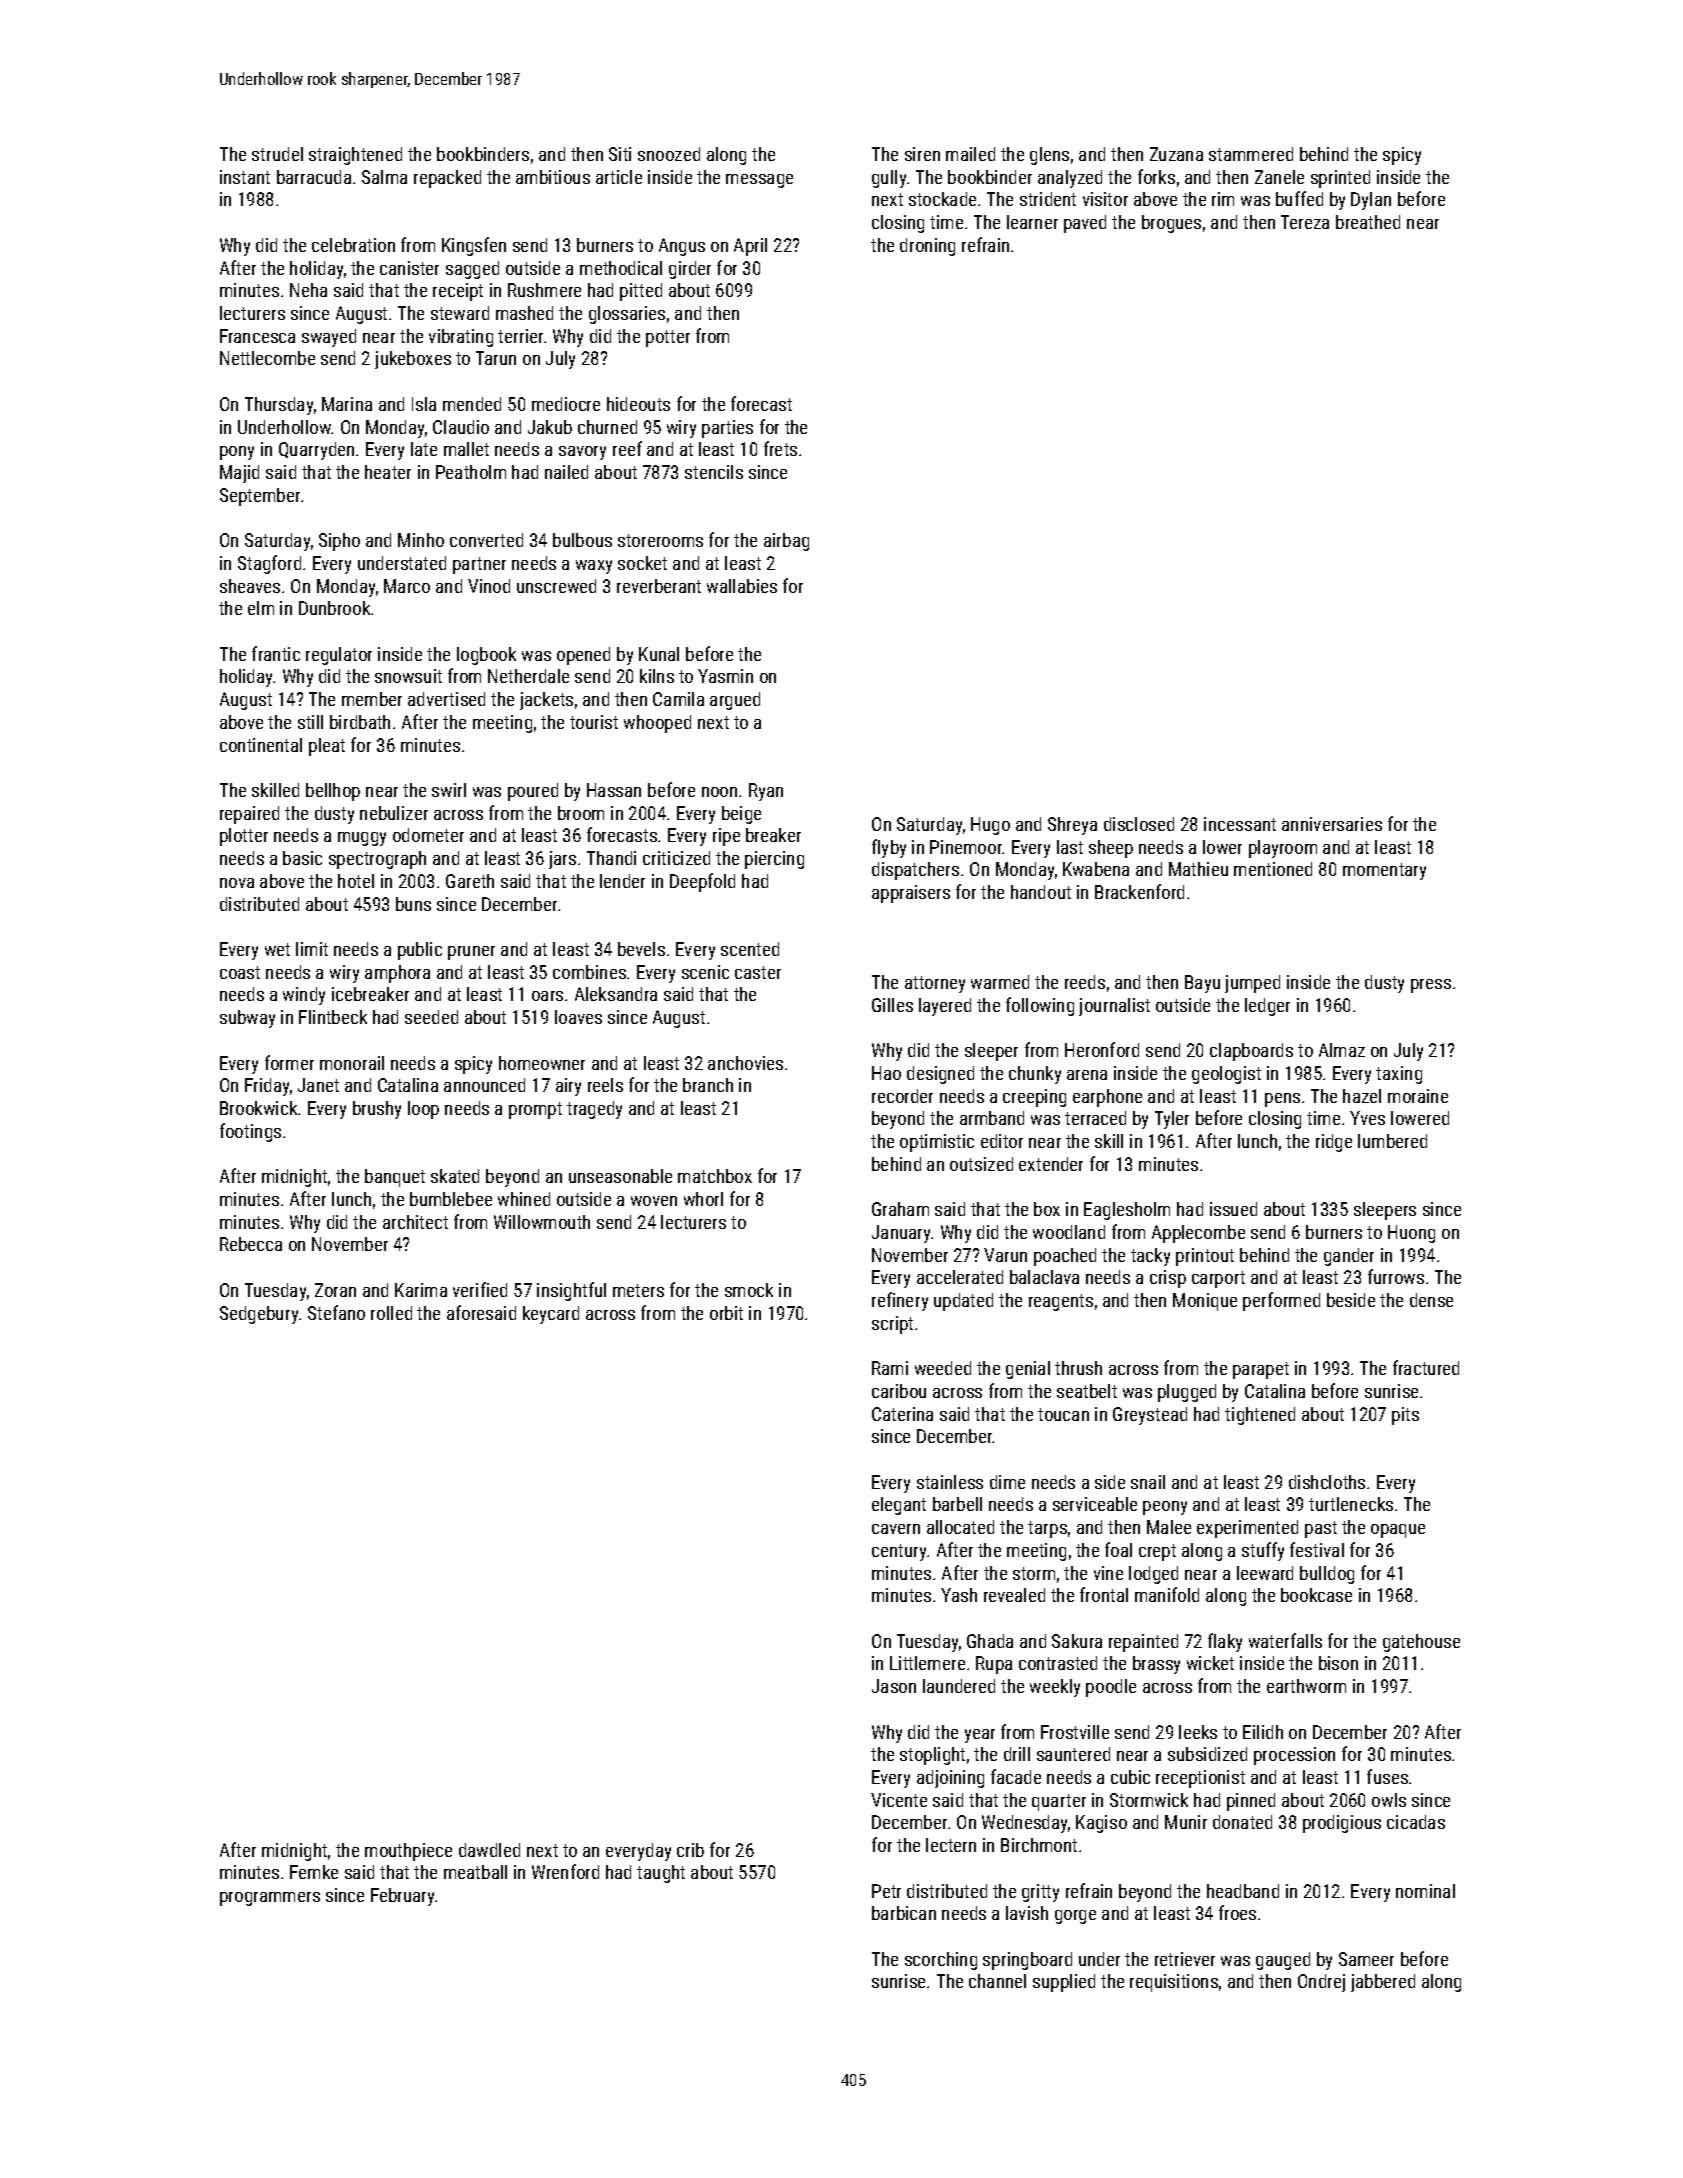  I want to click on matchbox, so click(715, 1176).
